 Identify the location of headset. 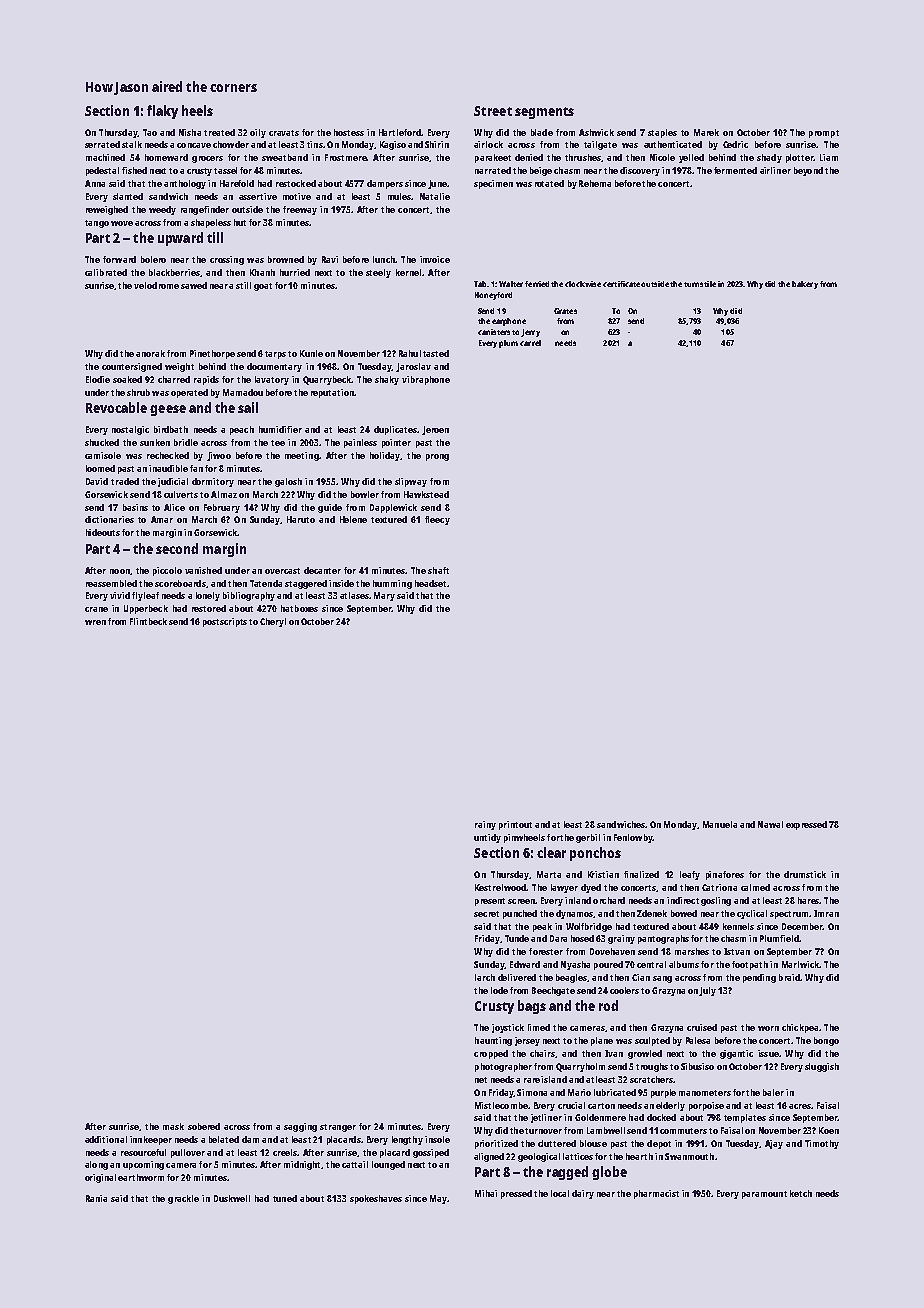
(430, 583).
